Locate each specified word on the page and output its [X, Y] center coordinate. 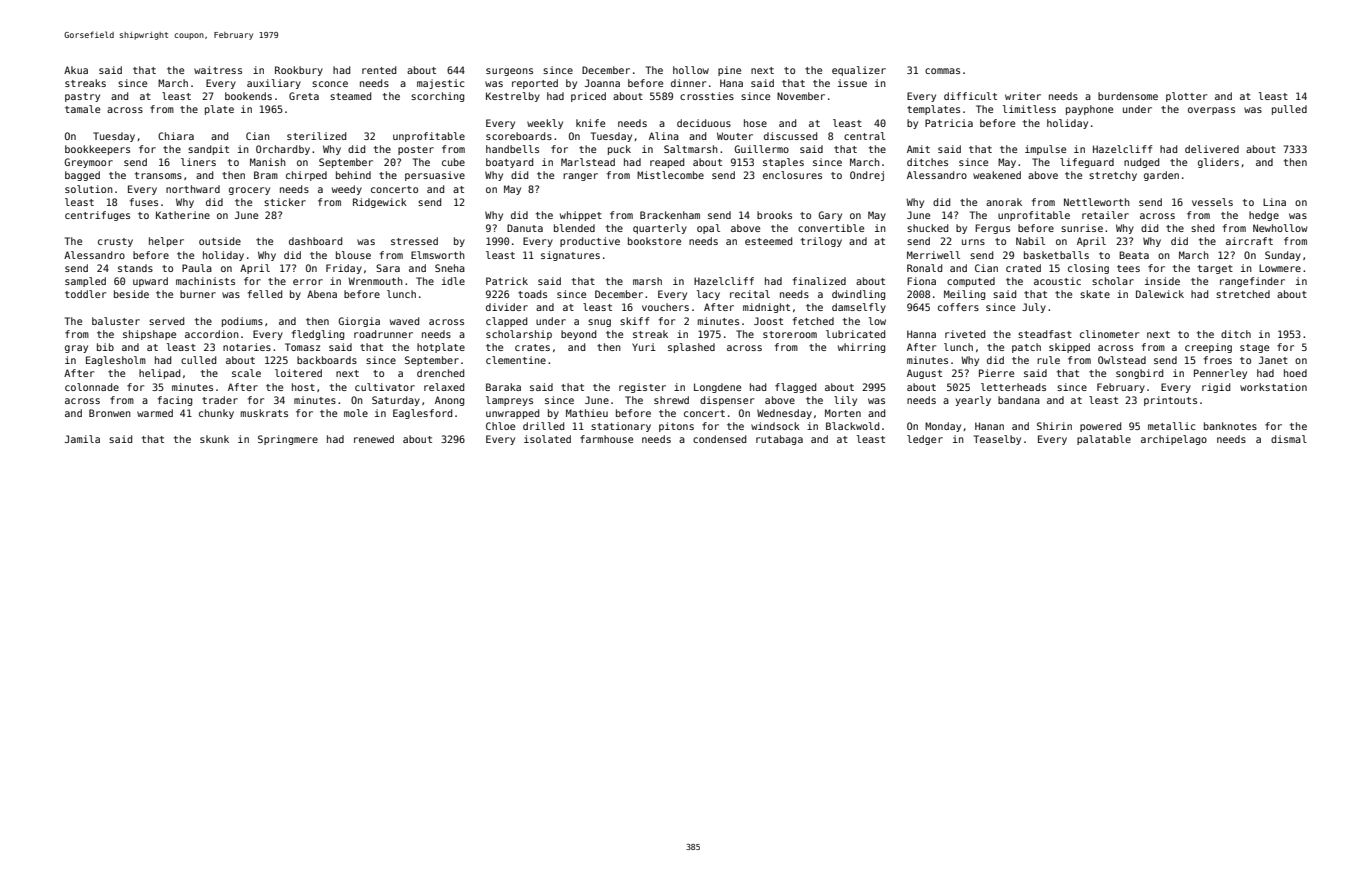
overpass [1211, 111]
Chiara [176, 136]
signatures [570, 256]
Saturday [396, 401]
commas [942, 71]
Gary [830, 216]
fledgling [318, 335]
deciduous [704, 123]
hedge [1264, 216]
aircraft [1249, 241]
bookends [248, 96]
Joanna [602, 83]
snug [599, 323]
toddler [85, 294]
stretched [1243, 294]
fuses [144, 202]
